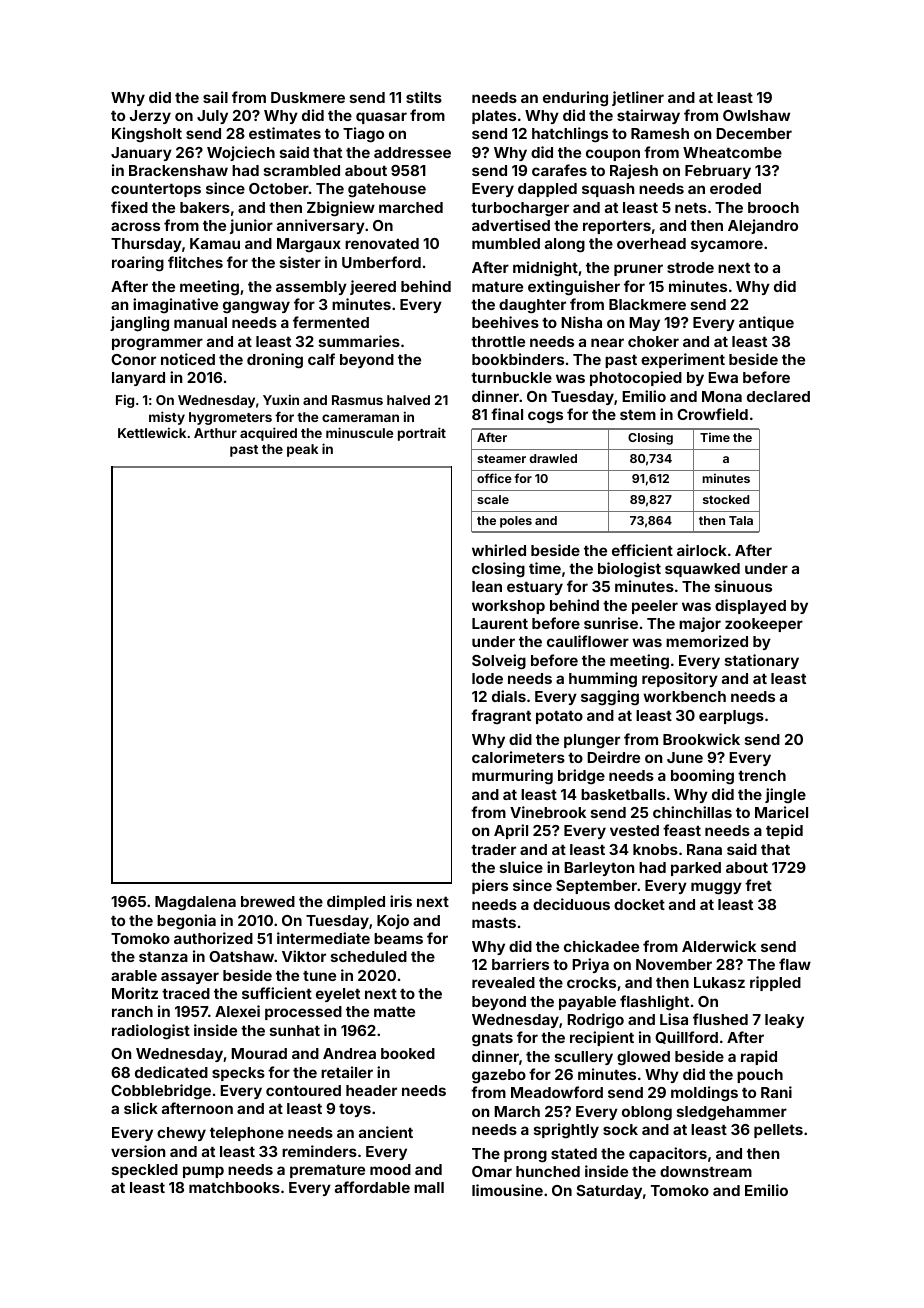 The width and height of the screenshot is (924, 1308). What do you see at coordinates (141, 154) in the screenshot?
I see `January` at bounding box center [141, 154].
